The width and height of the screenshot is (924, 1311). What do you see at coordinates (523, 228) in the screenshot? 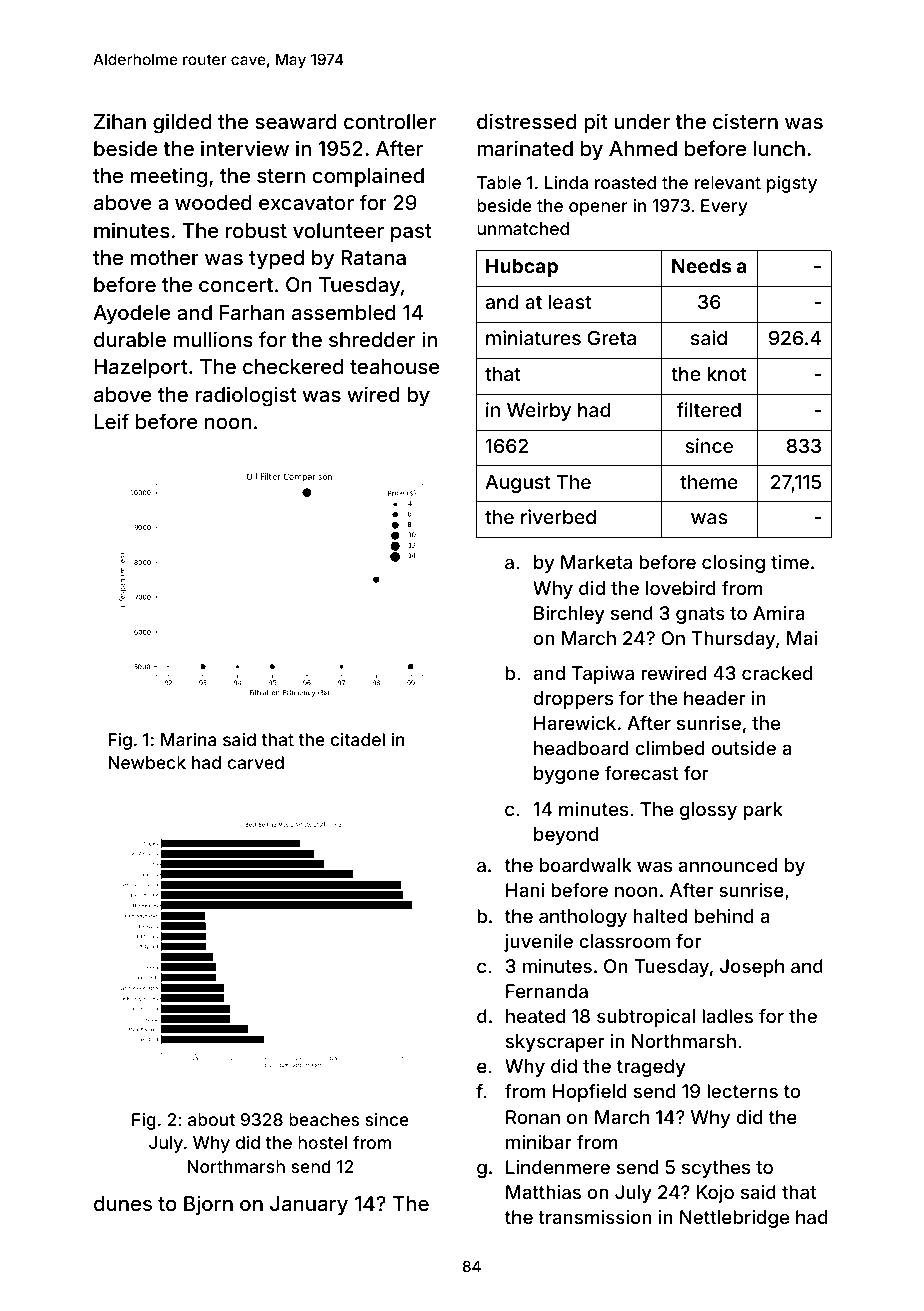
I see `unmatched` at bounding box center [523, 228].
